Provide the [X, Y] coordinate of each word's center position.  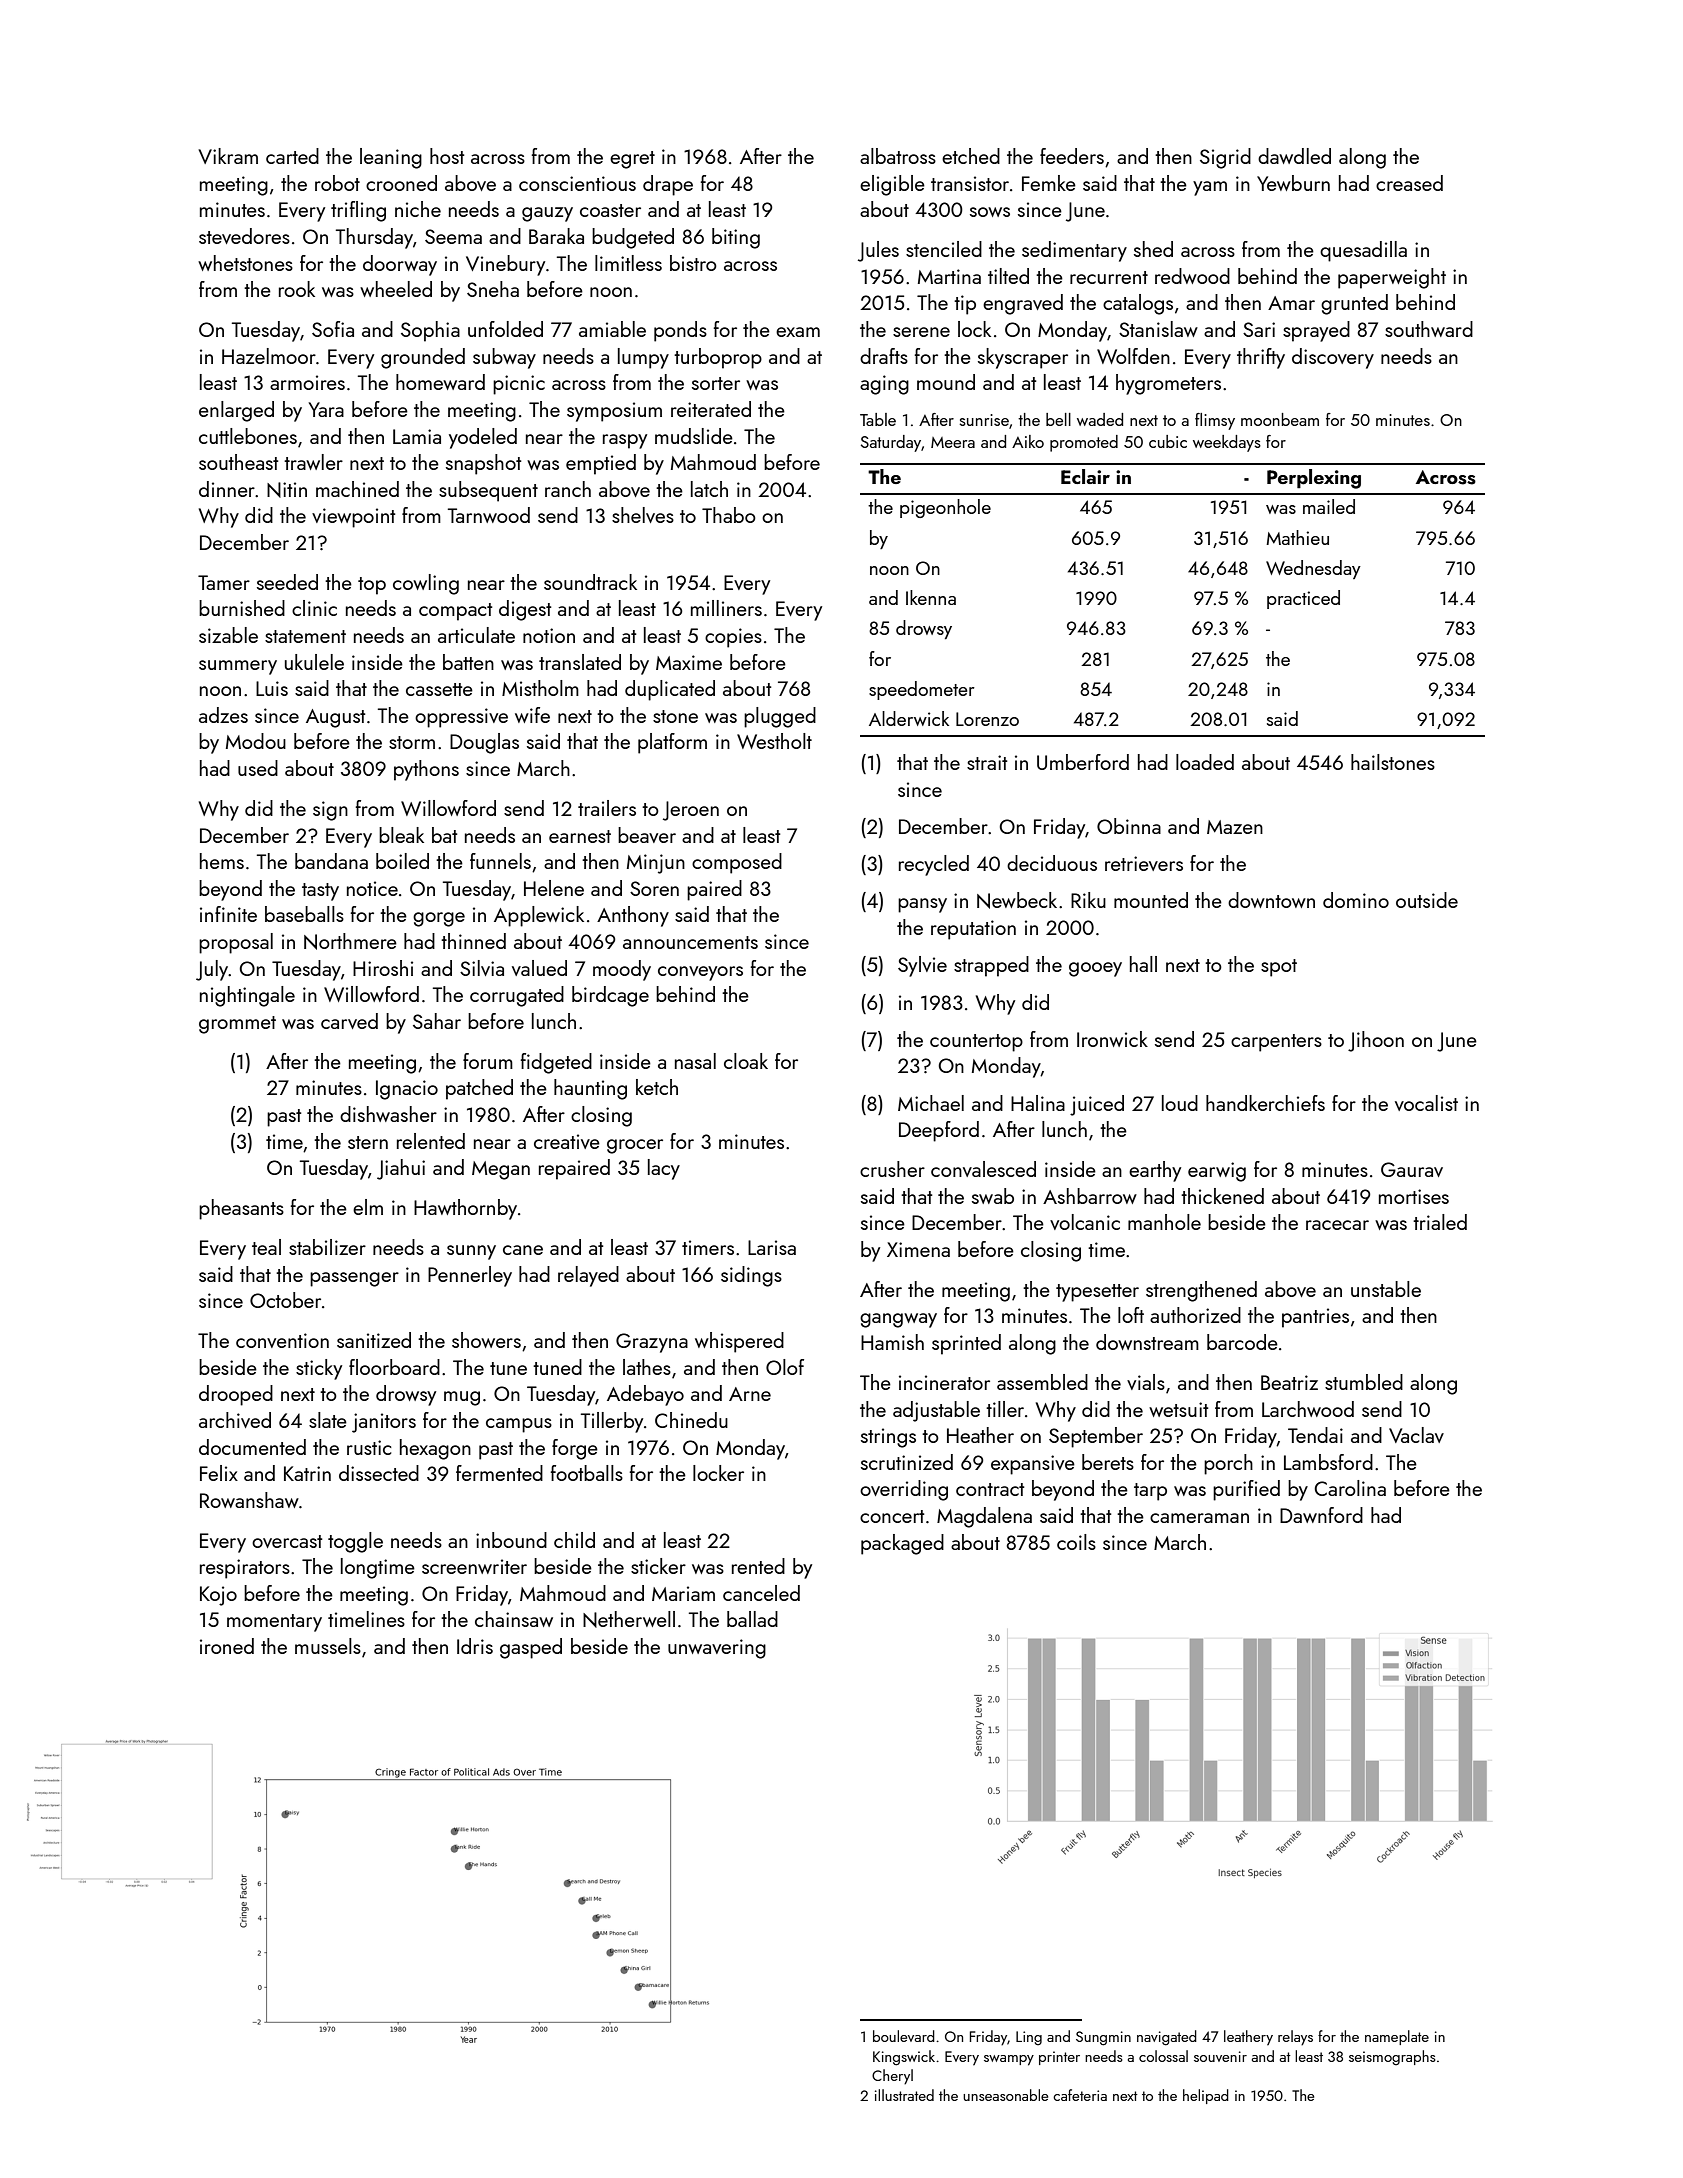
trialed [1440, 1222]
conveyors [700, 973]
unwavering [717, 1649]
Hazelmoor [269, 356]
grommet [237, 1025]
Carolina [1350, 1488]
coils [1076, 1542]
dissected [379, 1473]
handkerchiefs [1265, 1103]
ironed [227, 1646]
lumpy [643, 358]
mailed [1329, 506]
